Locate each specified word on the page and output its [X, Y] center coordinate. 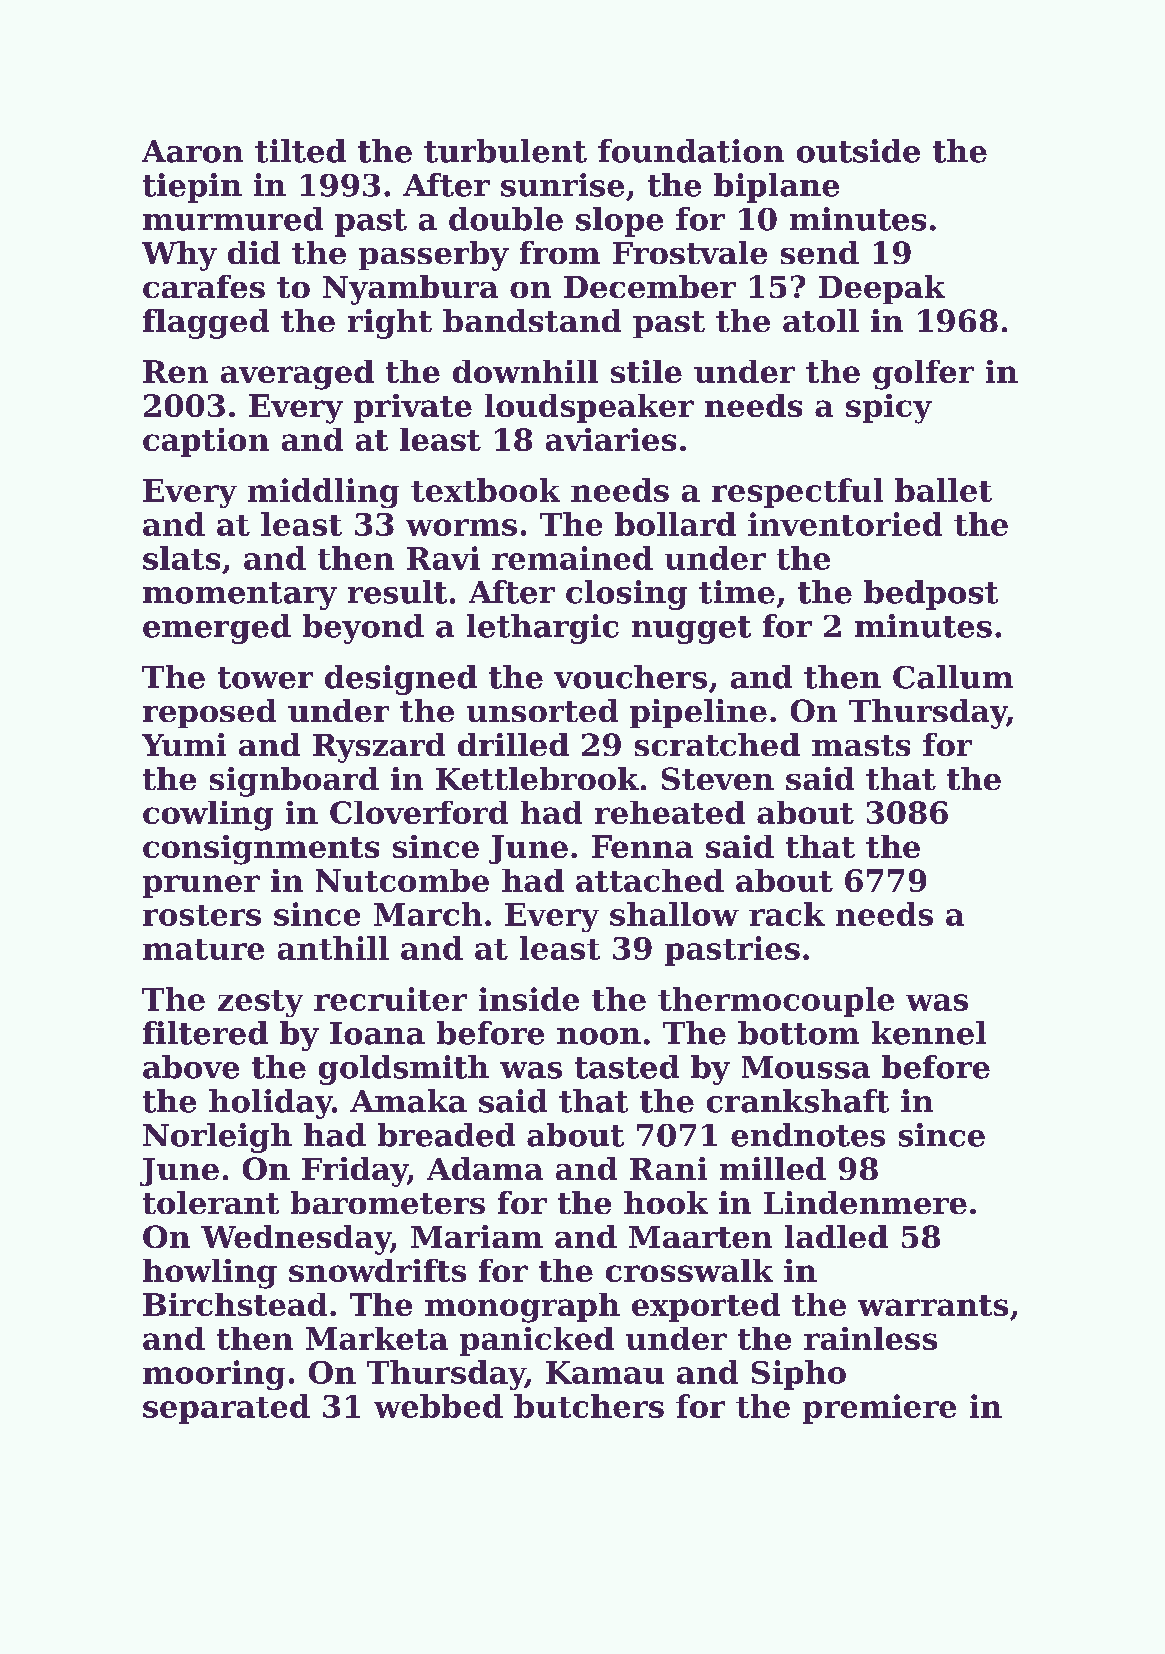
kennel [929, 1033]
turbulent [505, 151]
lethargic [543, 629]
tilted [300, 151]
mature [203, 949]
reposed [209, 713]
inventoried [845, 524]
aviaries [611, 439]
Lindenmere [865, 1202]
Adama [485, 1168]
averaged [297, 375]
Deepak [882, 289]
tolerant [211, 1202]
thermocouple [776, 1002]
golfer [923, 375]
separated [226, 1409]
